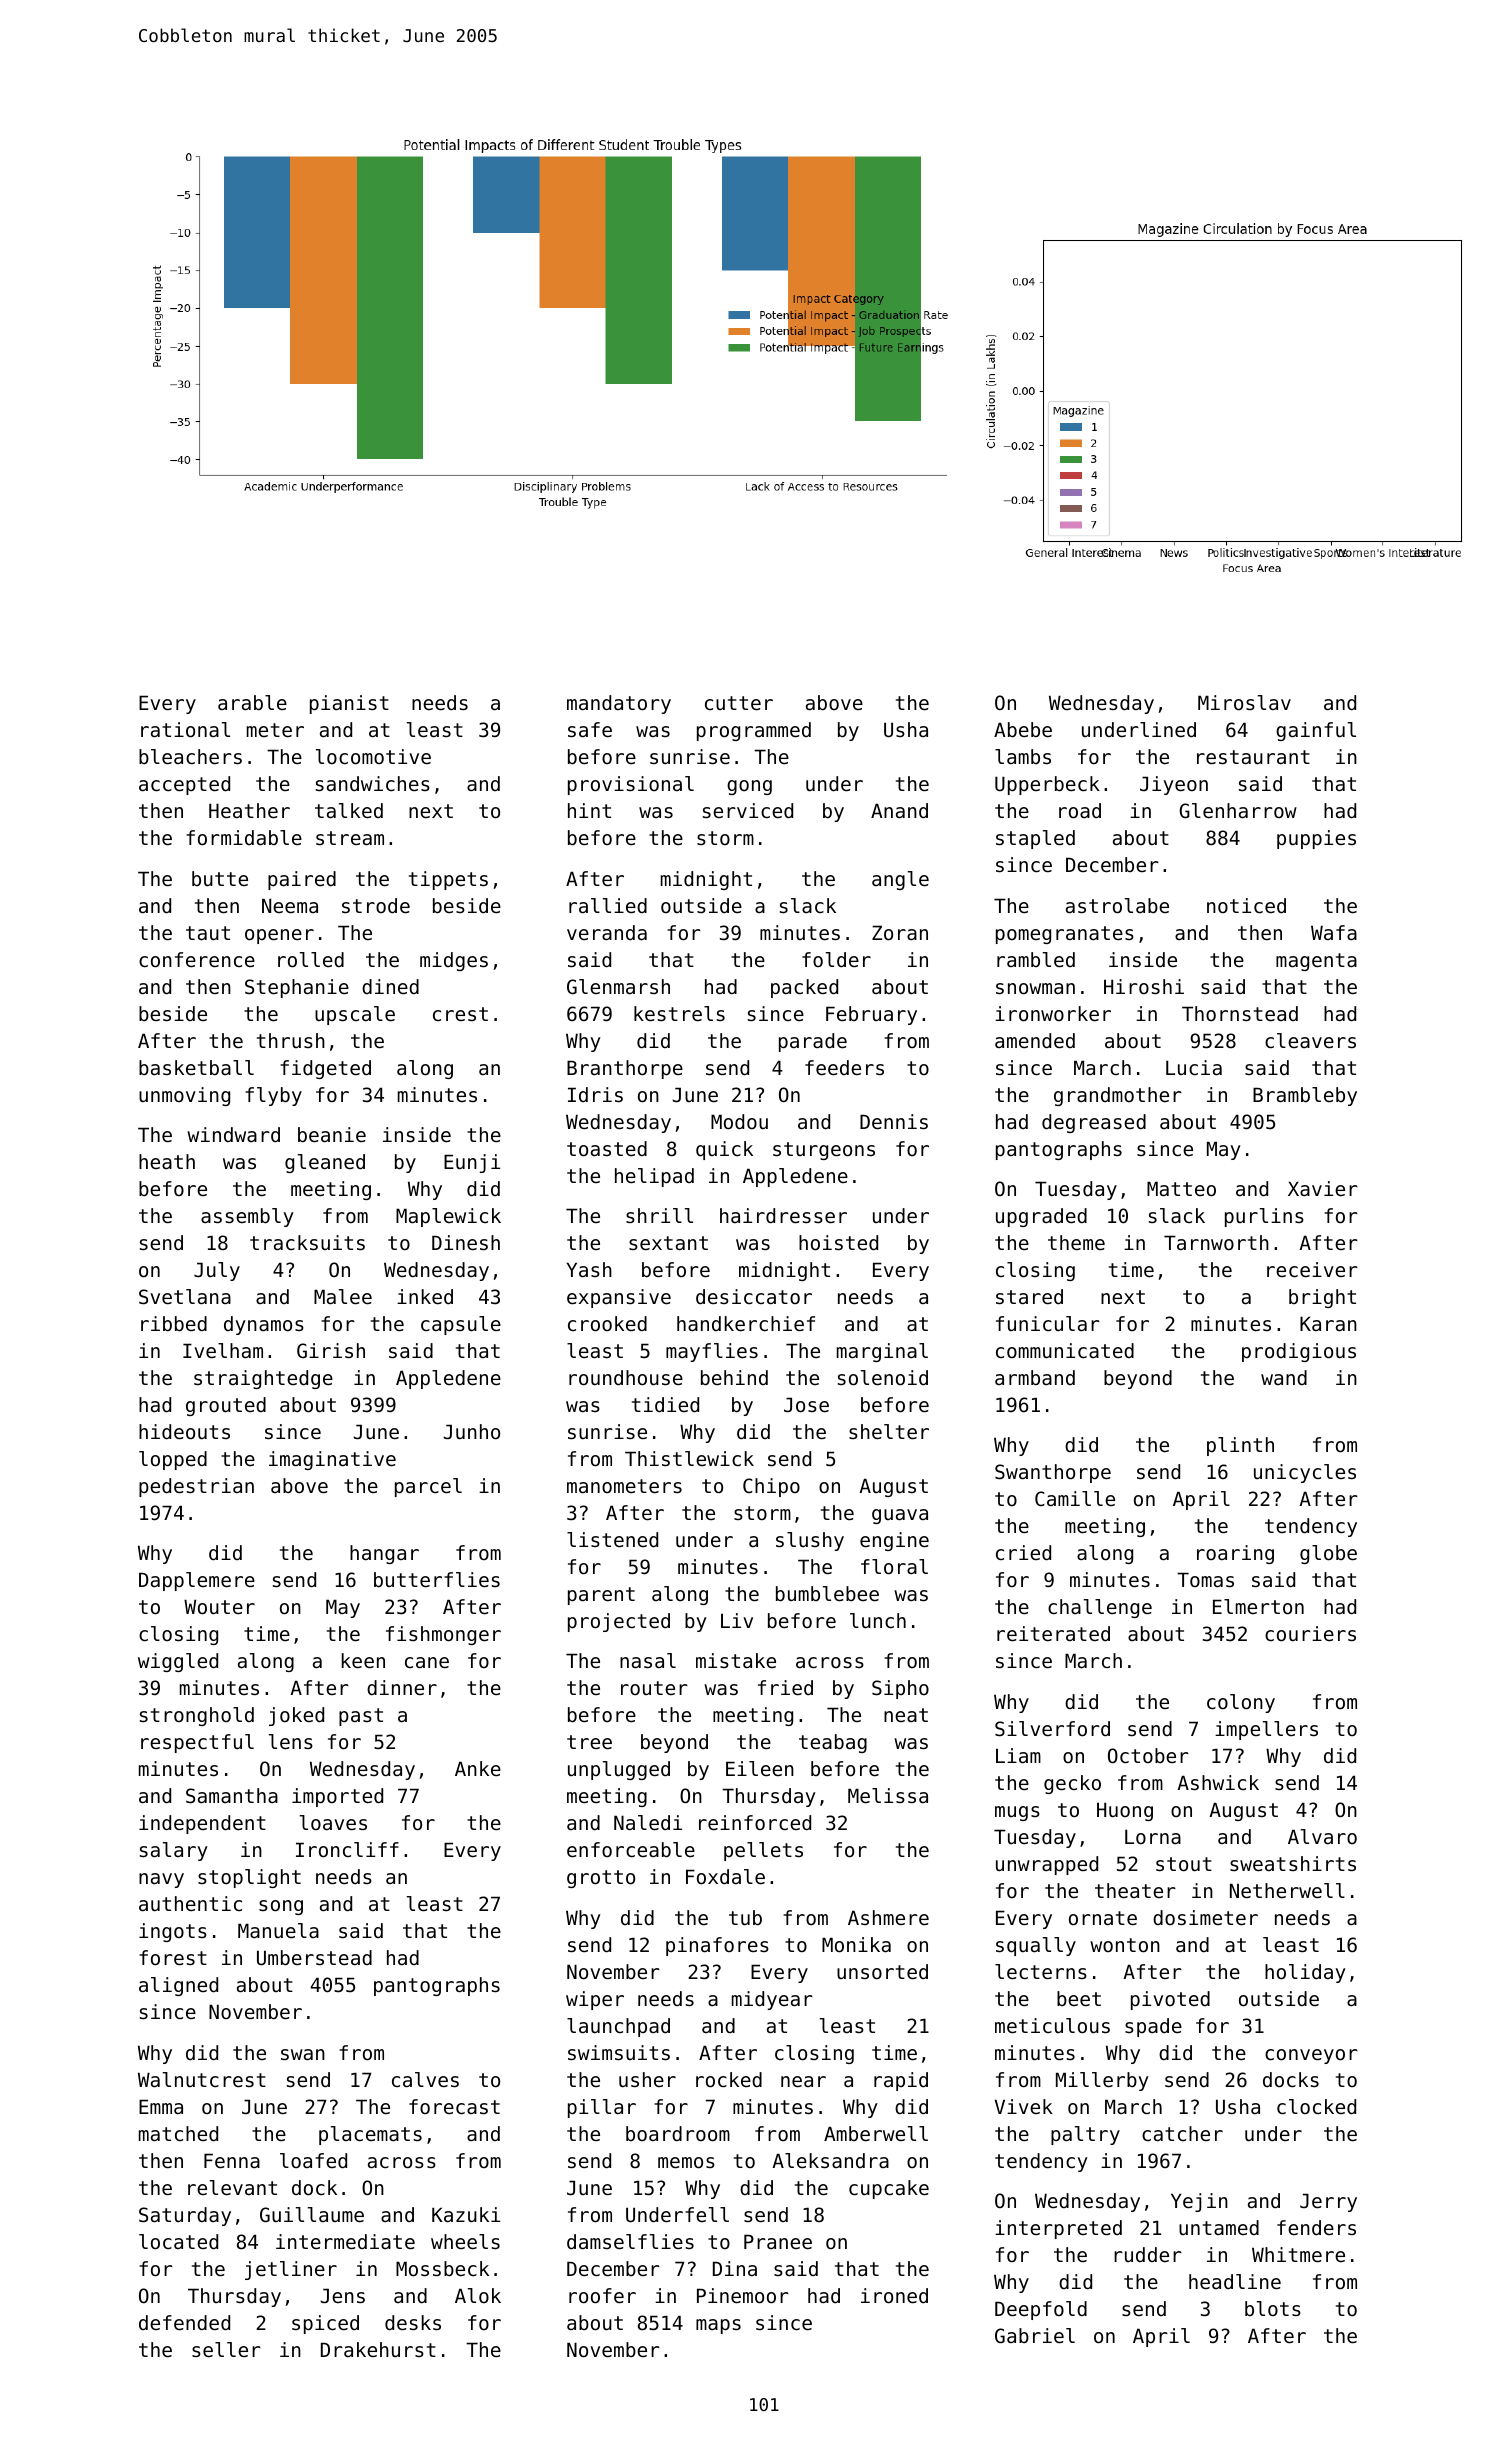 The height and width of the document is (2464, 1496). What do you see at coordinates (746, 1324) in the document?
I see `handkerchief` at bounding box center [746, 1324].
